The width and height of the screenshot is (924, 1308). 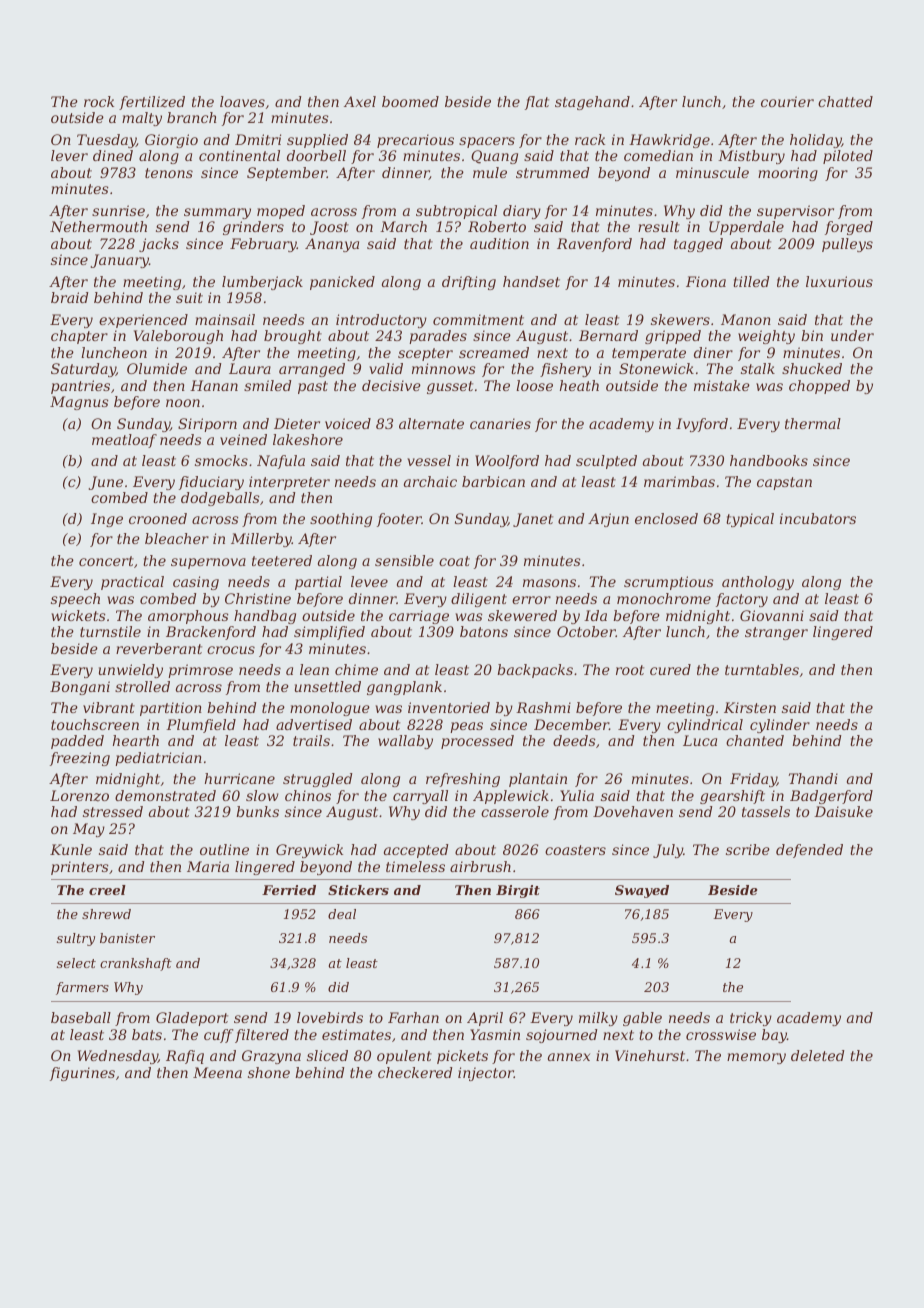 I want to click on vessel, so click(x=429, y=460).
